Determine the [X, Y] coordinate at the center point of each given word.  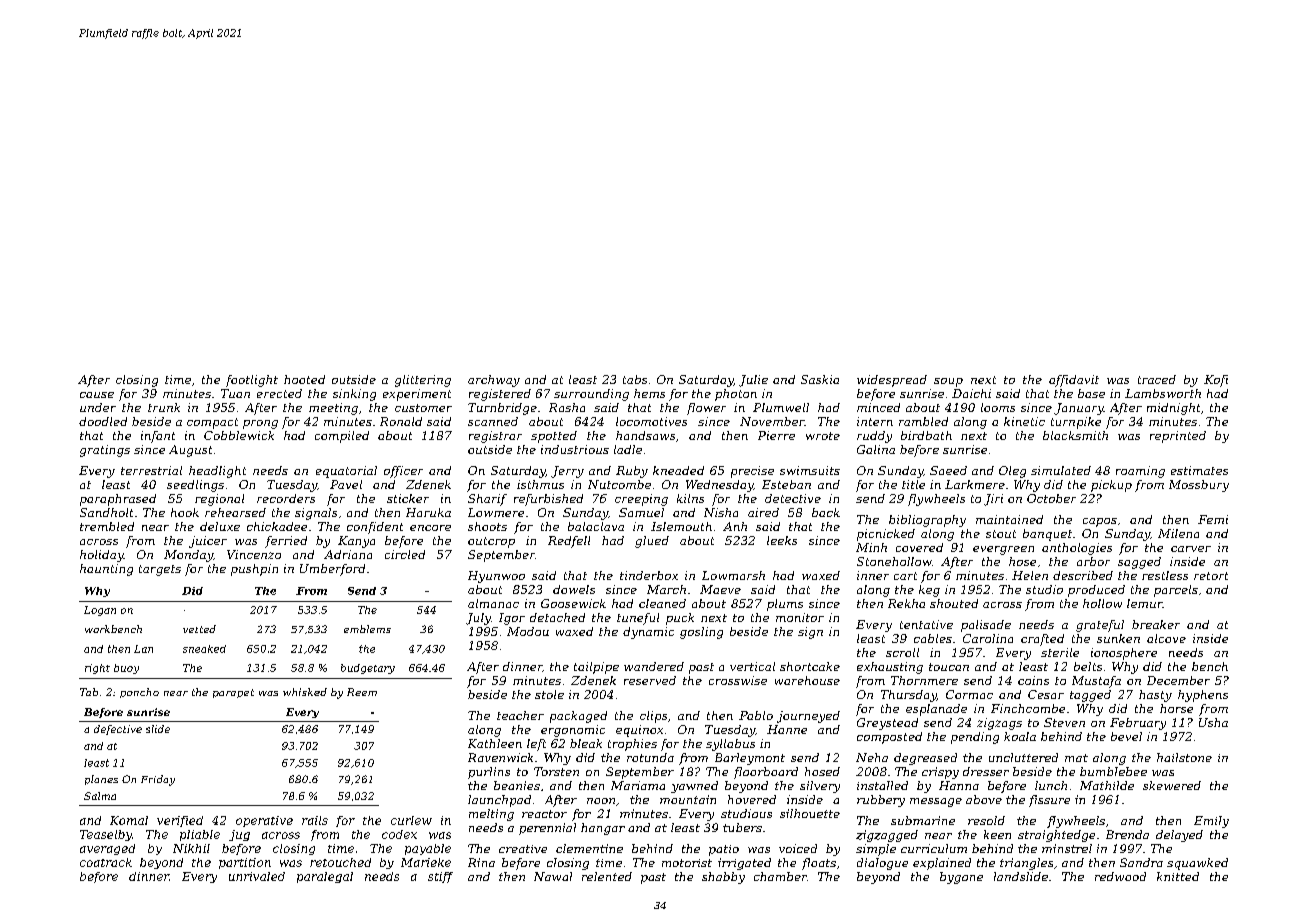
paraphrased [118, 500]
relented [607, 876]
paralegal [325, 877]
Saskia [820, 379]
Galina [876, 449]
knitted [1178, 876]
